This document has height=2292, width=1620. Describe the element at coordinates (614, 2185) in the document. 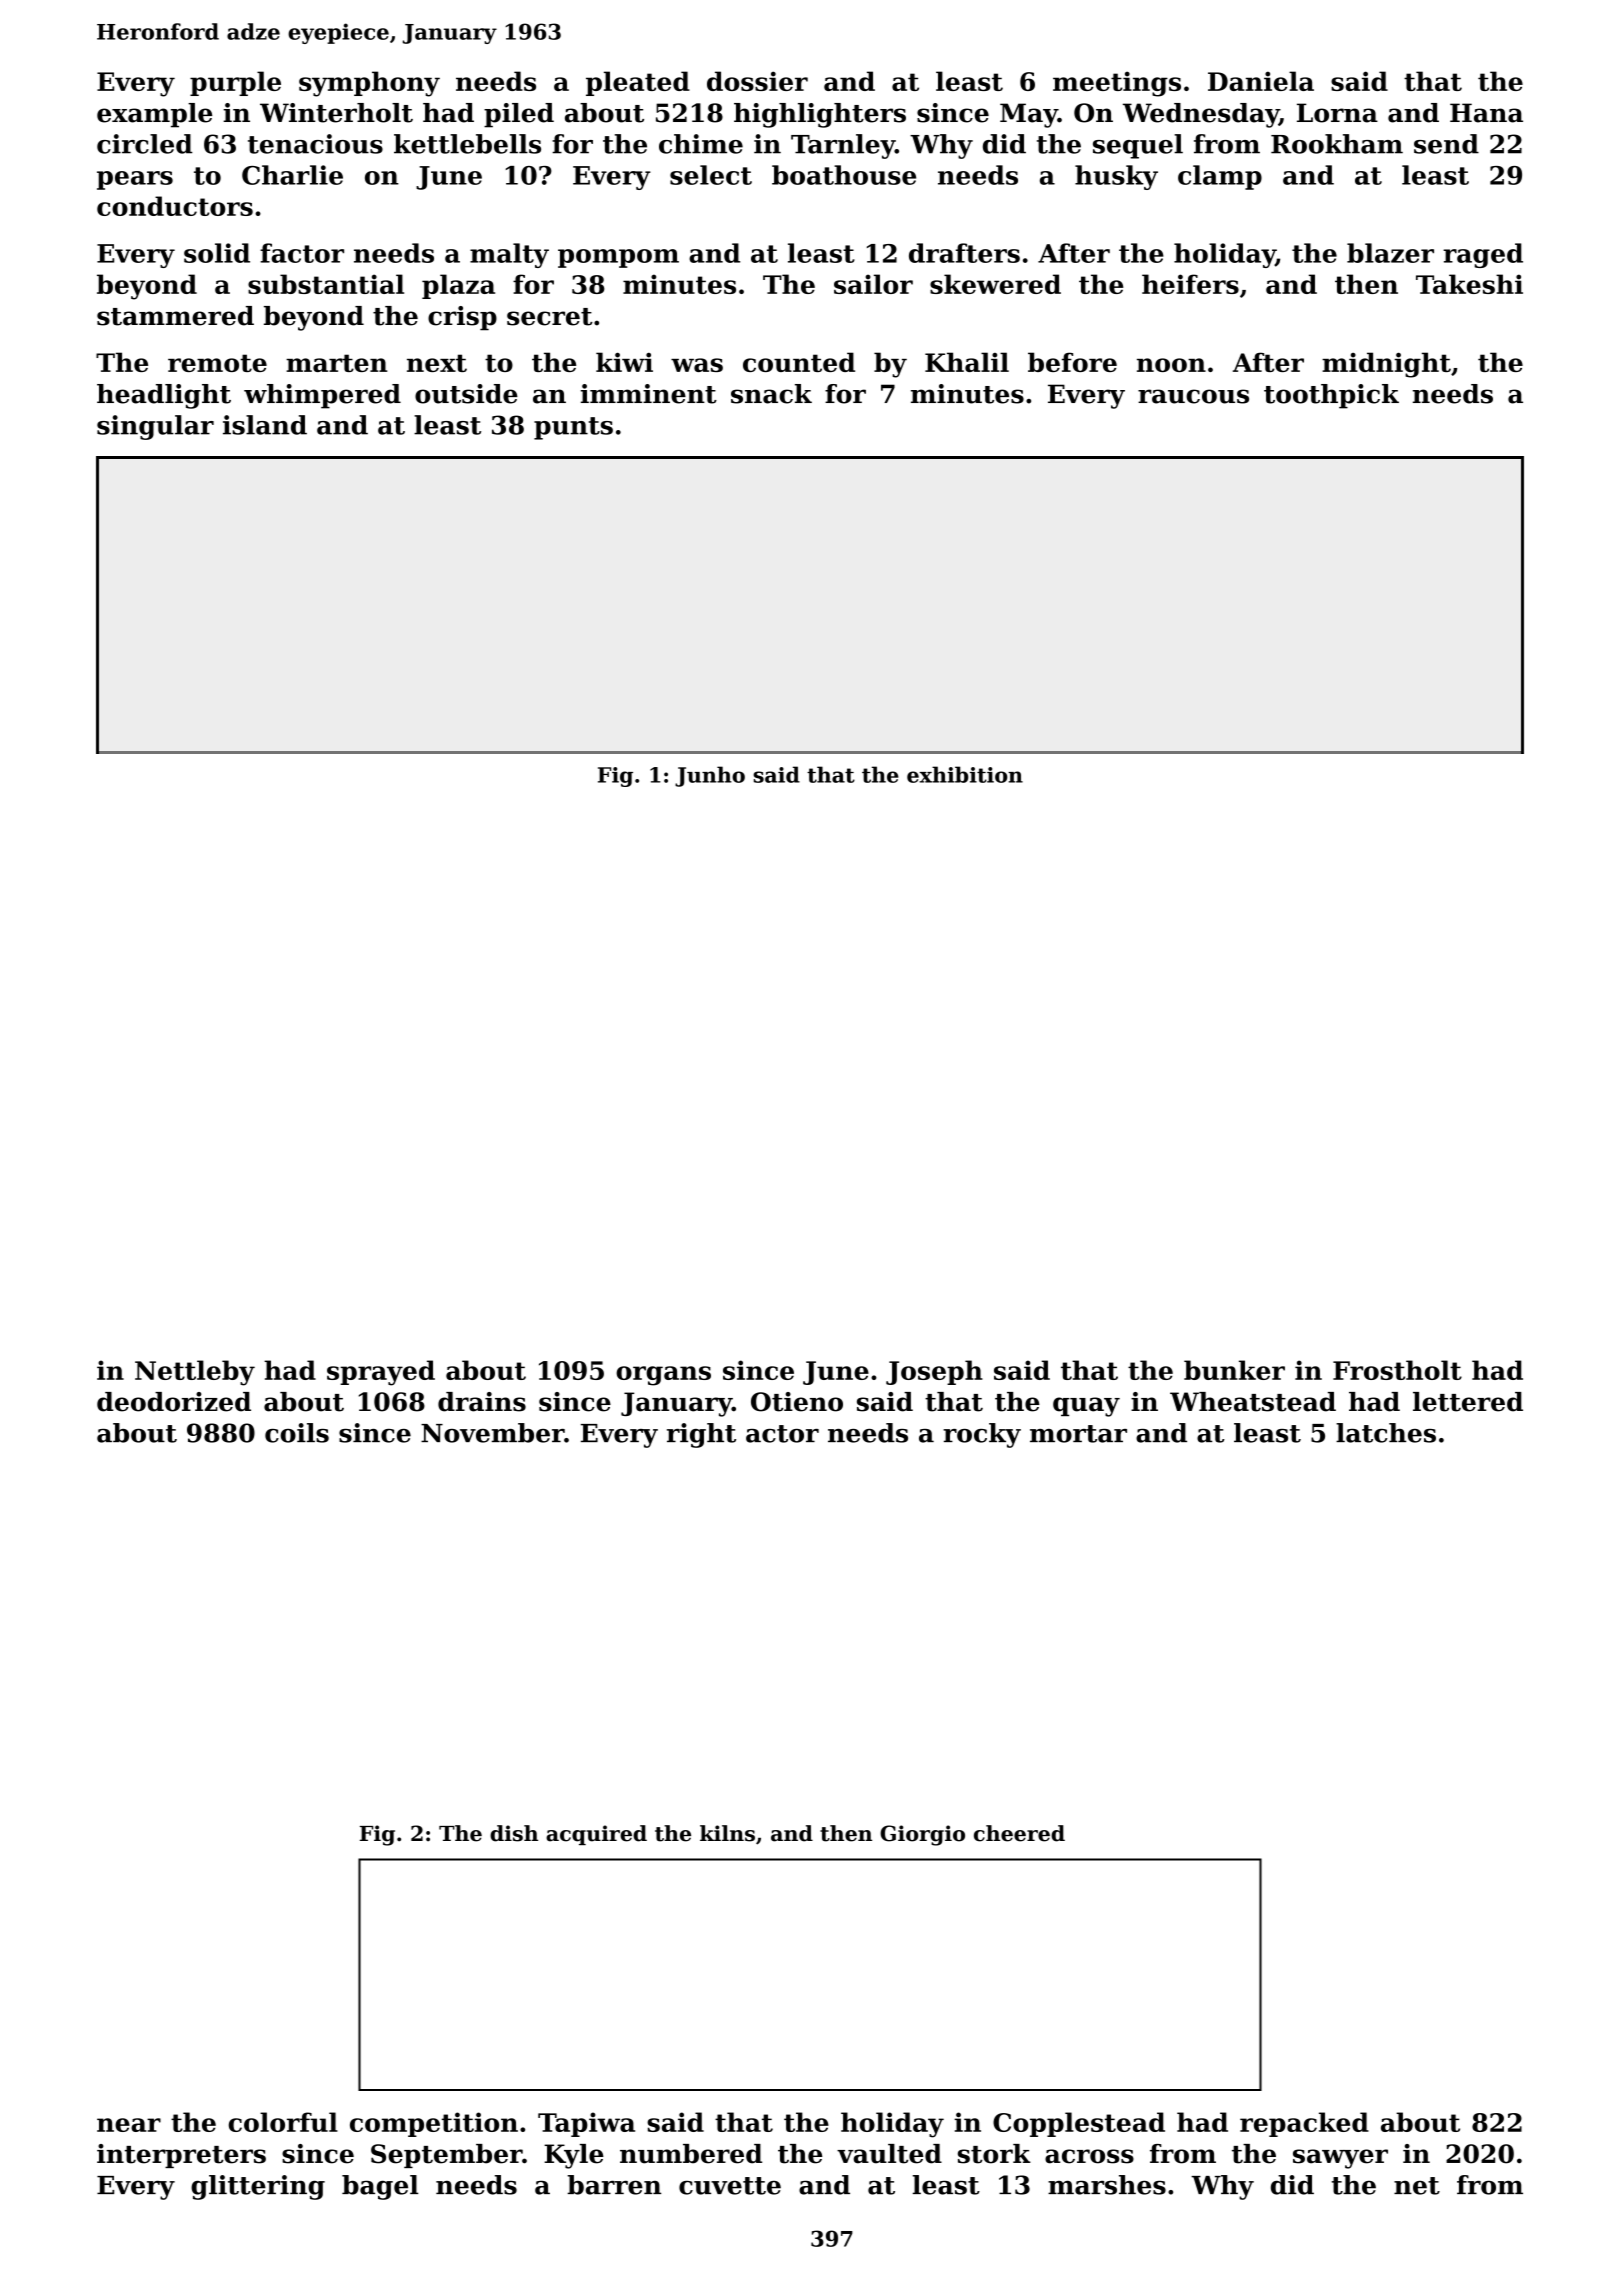

I see `barren` at that location.
